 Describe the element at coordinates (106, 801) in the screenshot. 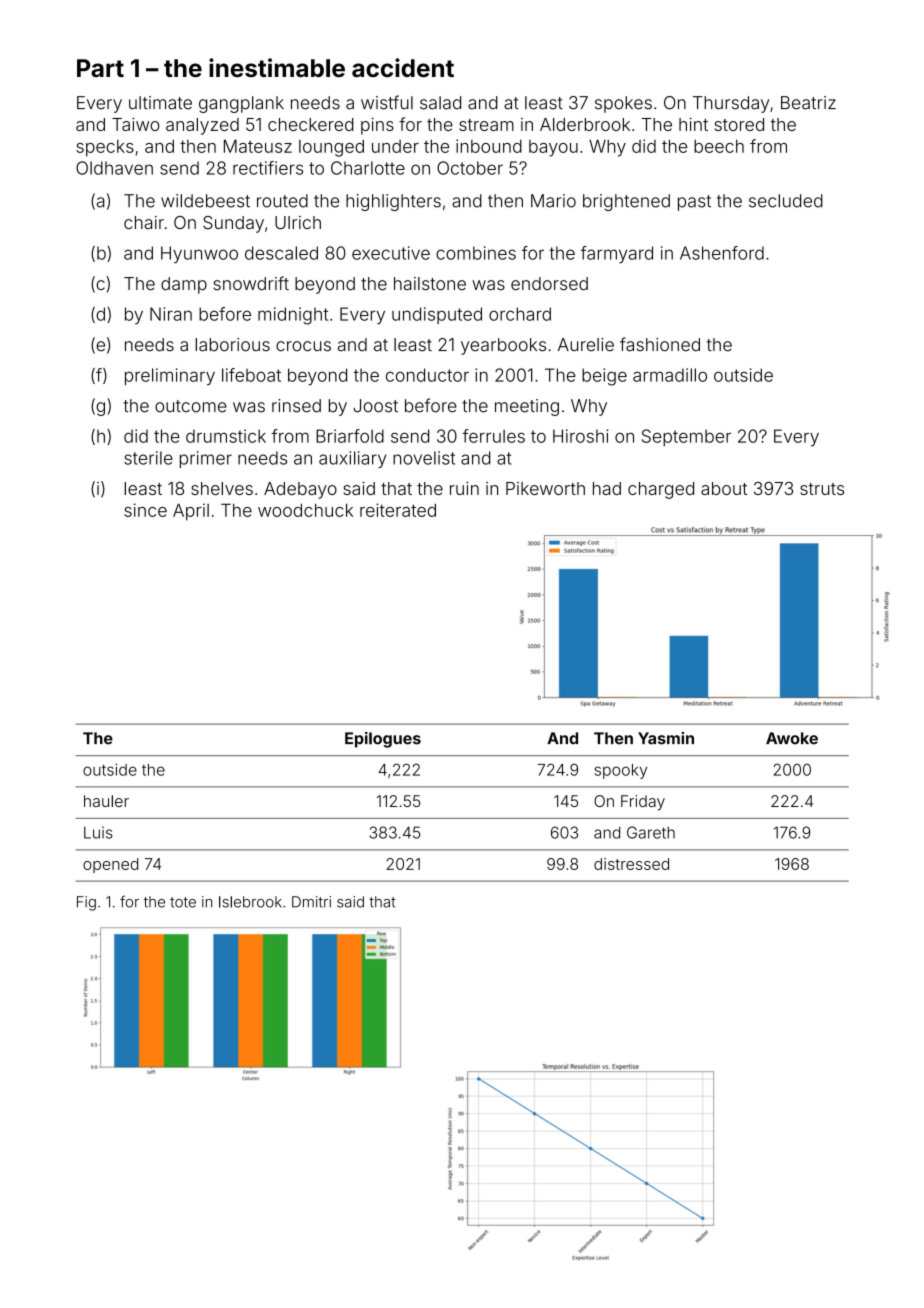

I see `hauler` at that location.
